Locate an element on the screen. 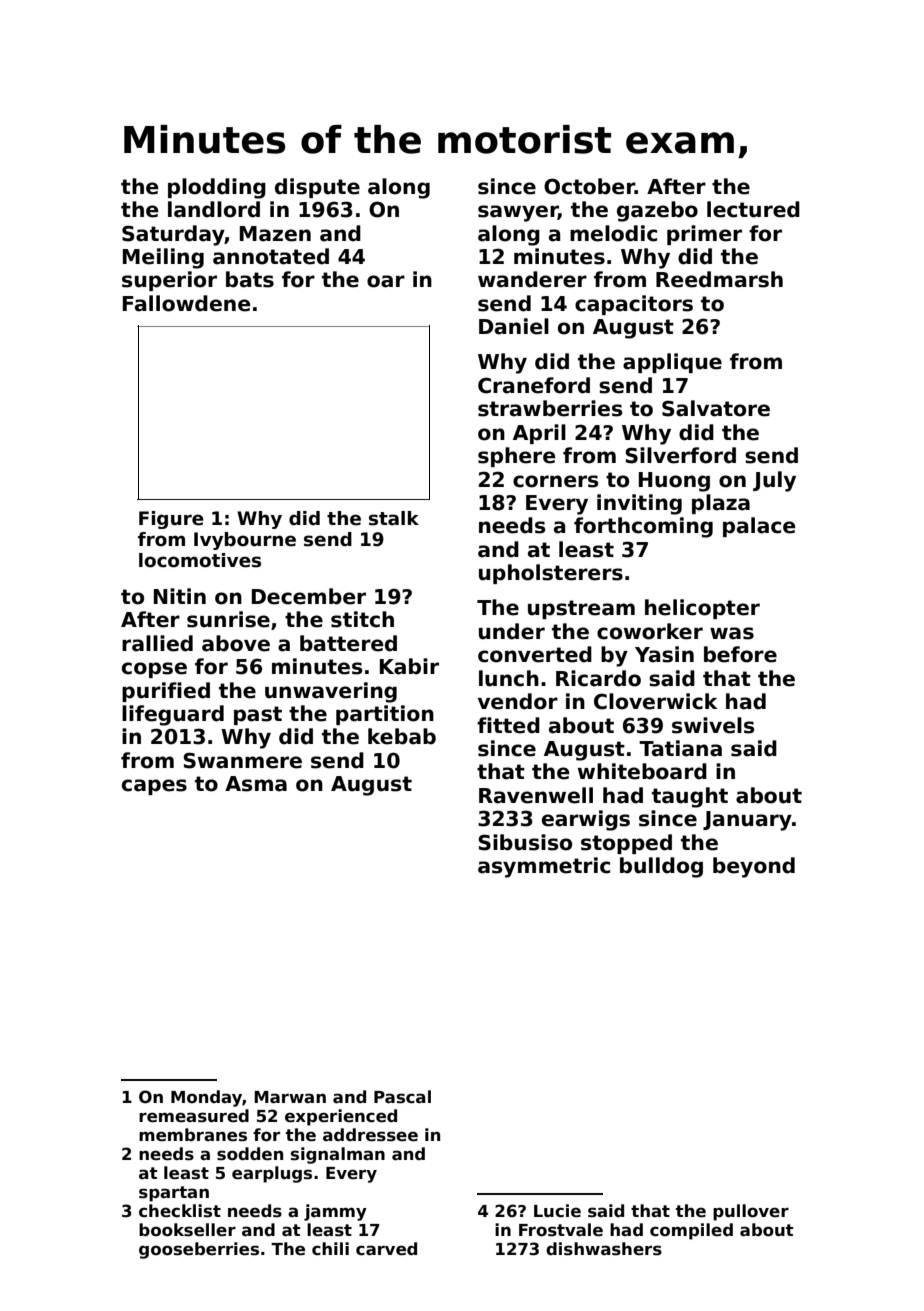 Image resolution: width=924 pixels, height=1311 pixels. Monday is located at coordinates (206, 1098).
